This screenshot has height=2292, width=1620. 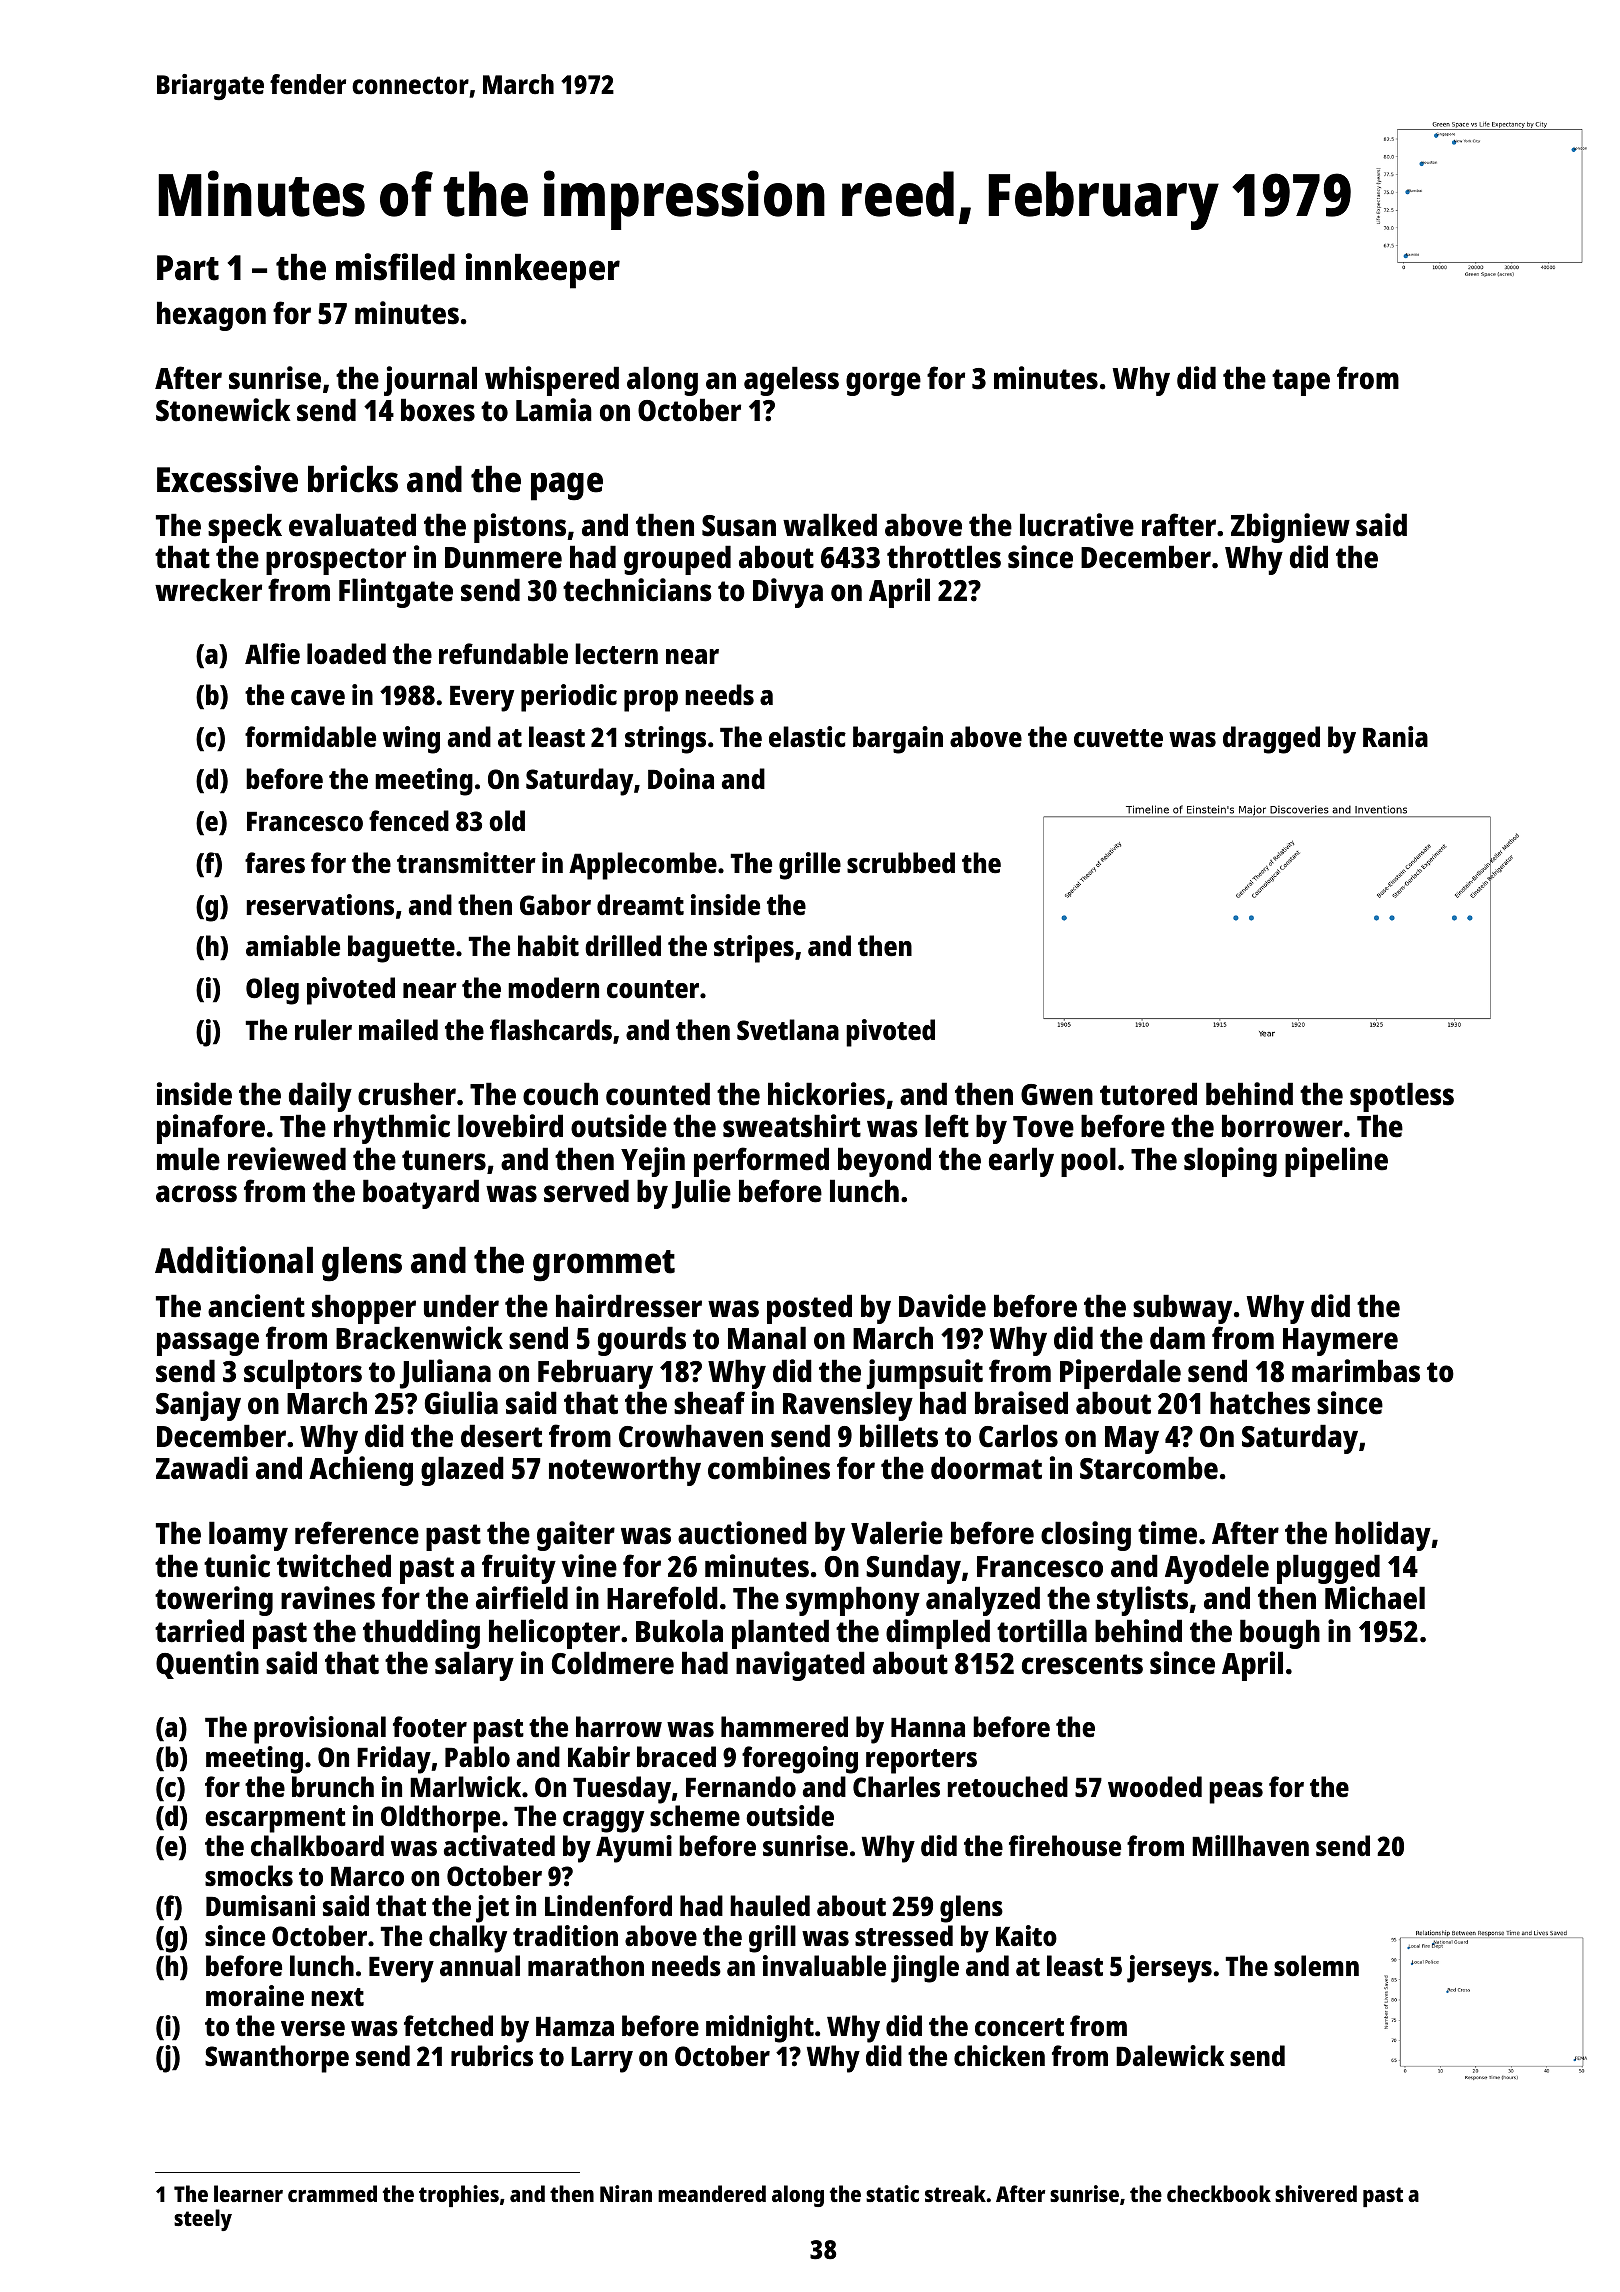 I want to click on Quentin, so click(x=207, y=1665).
